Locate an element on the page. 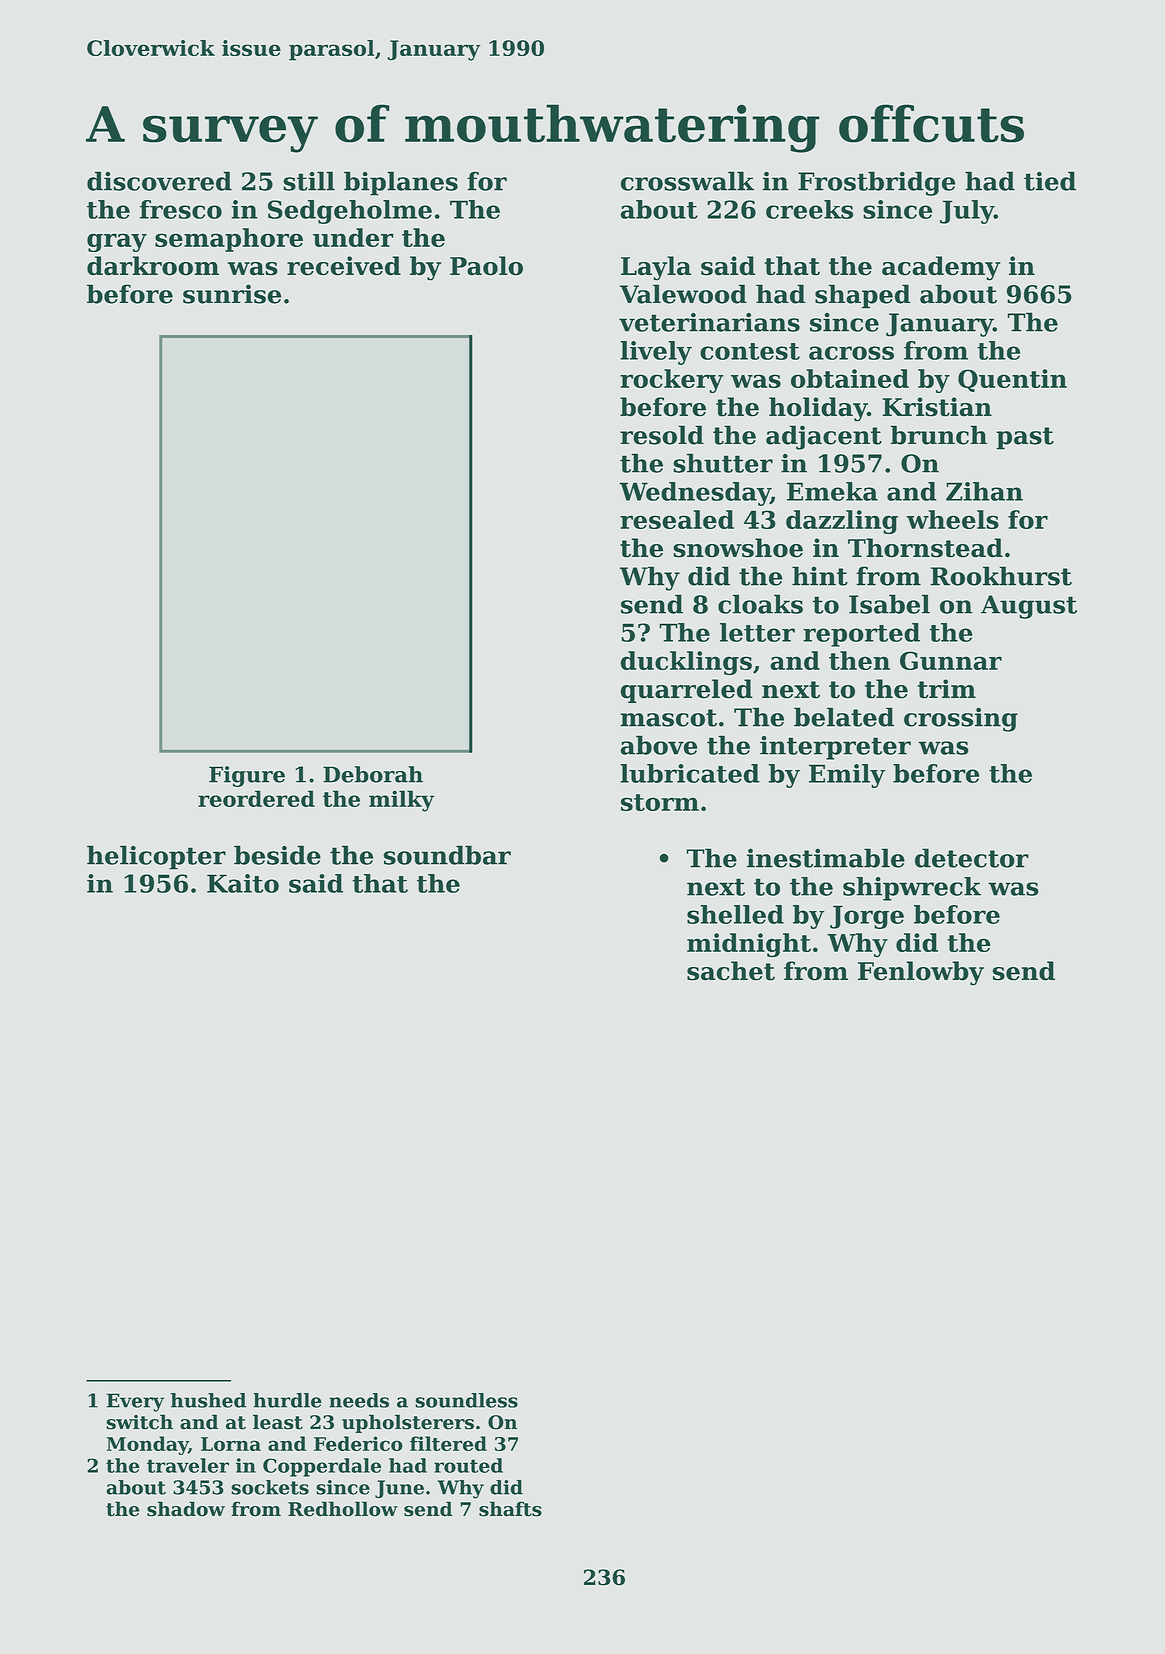  still is located at coordinates (309, 181).
